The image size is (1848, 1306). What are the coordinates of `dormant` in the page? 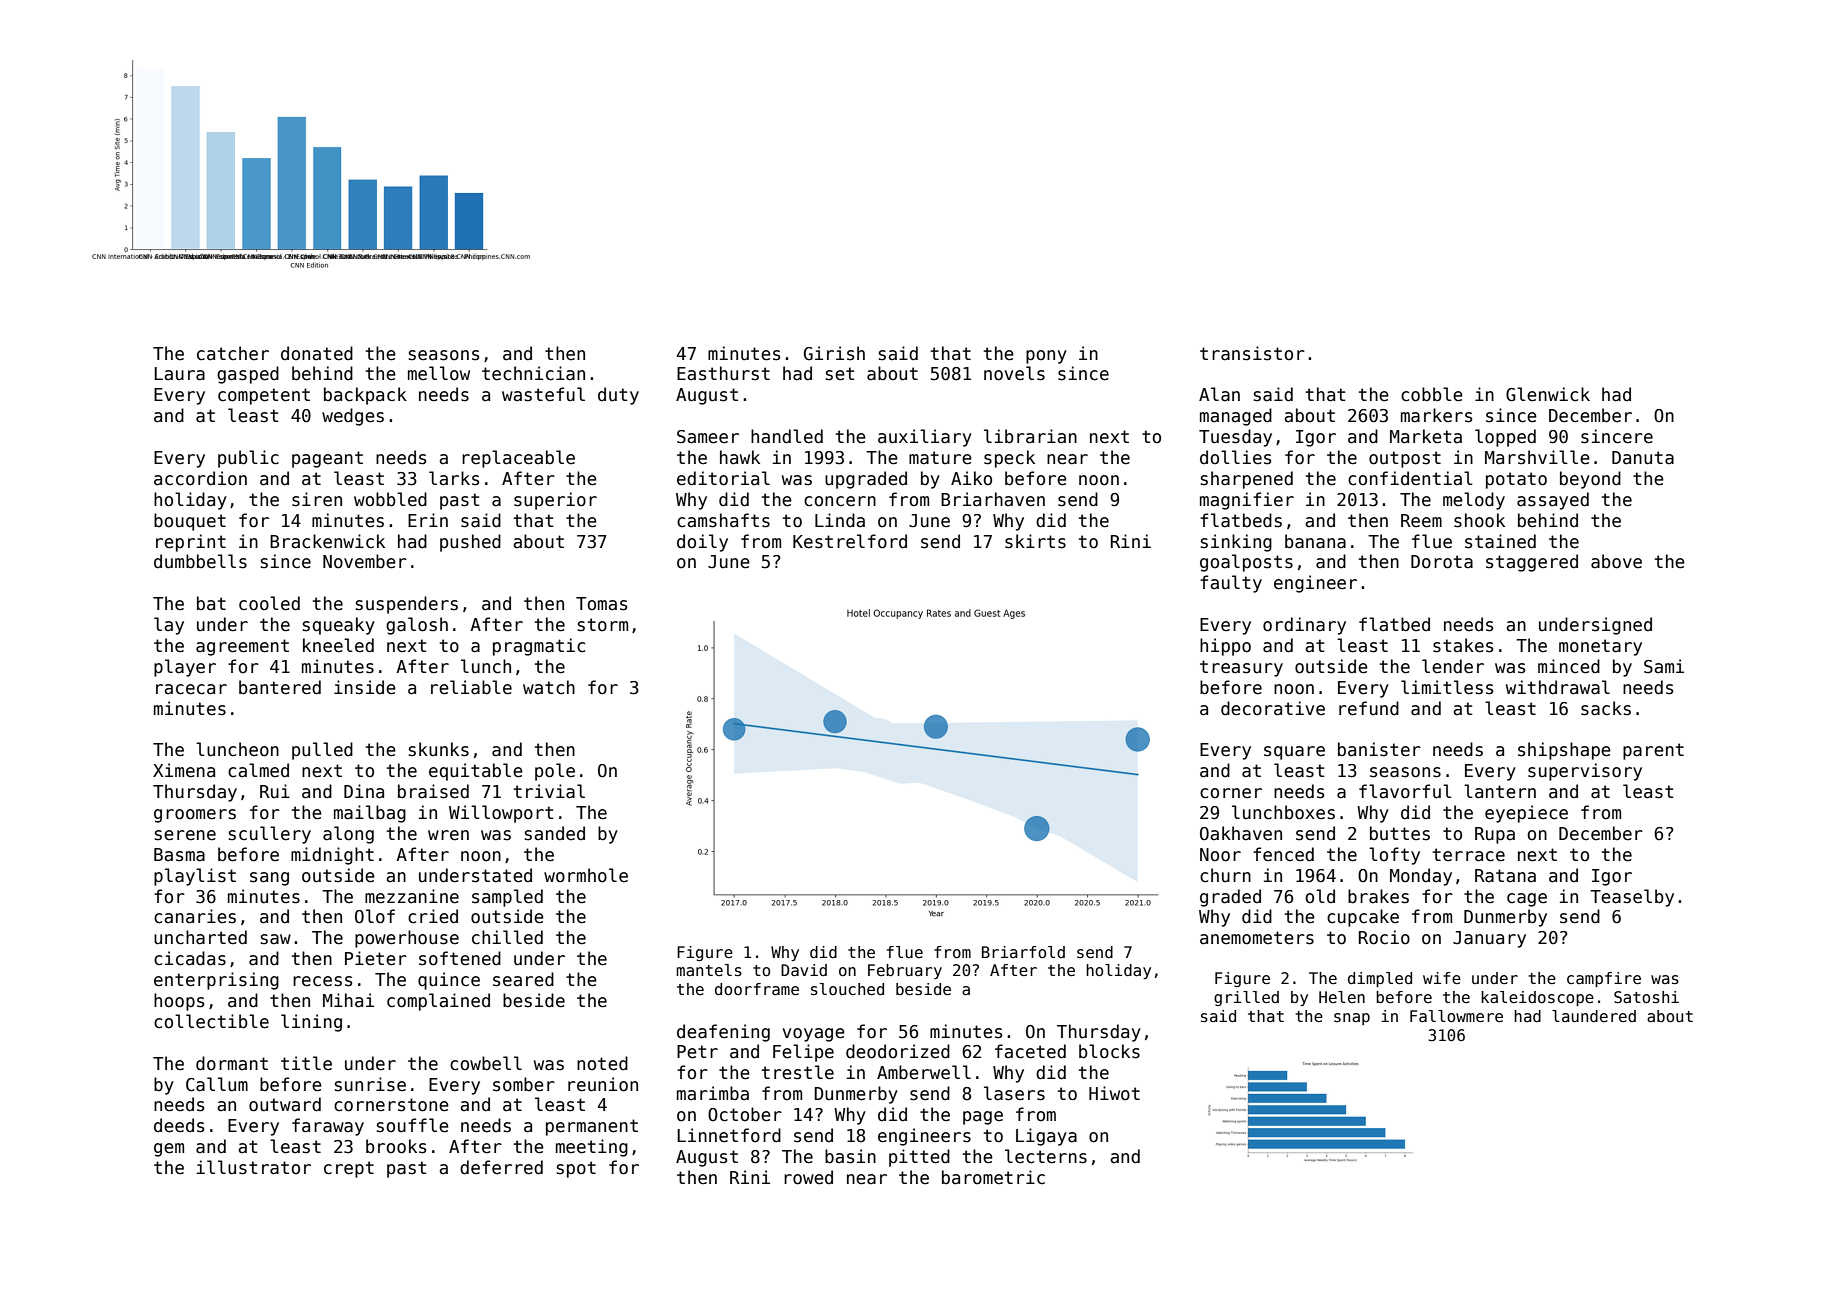 It's located at (232, 1063).
